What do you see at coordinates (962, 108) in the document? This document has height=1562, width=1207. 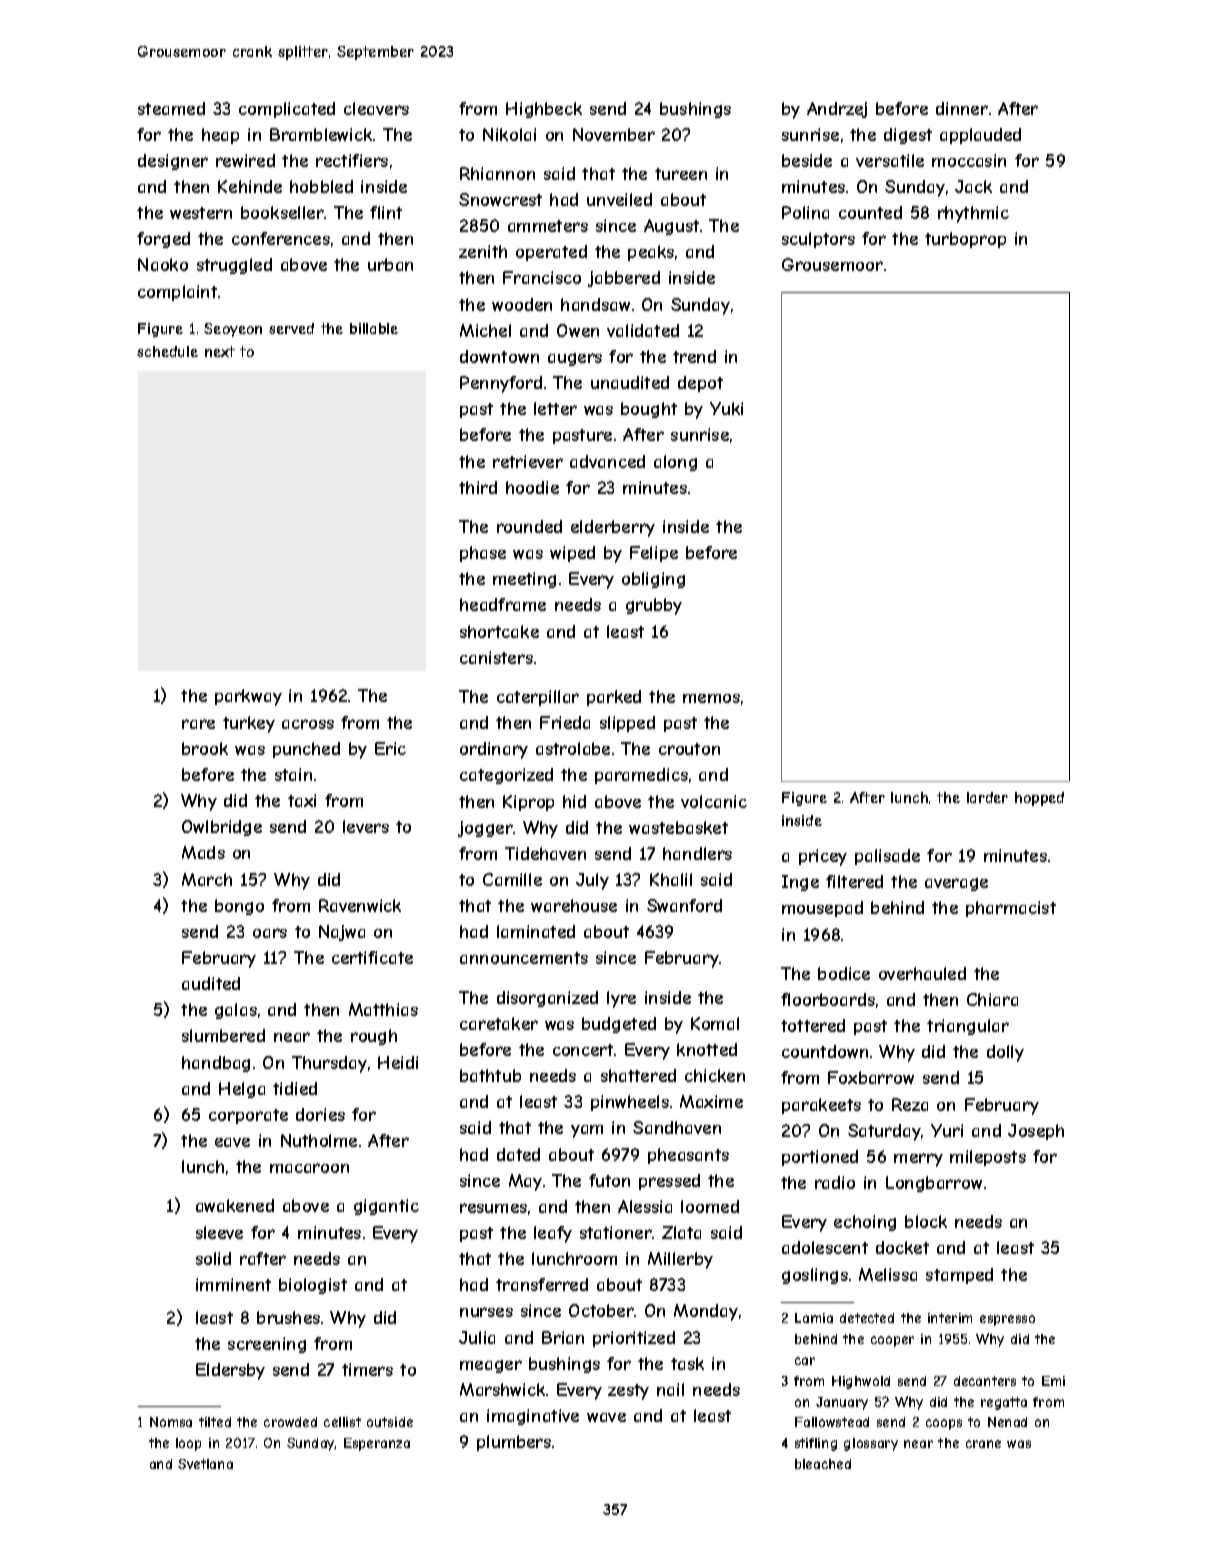 I see `dinner` at bounding box center [962, 108].
